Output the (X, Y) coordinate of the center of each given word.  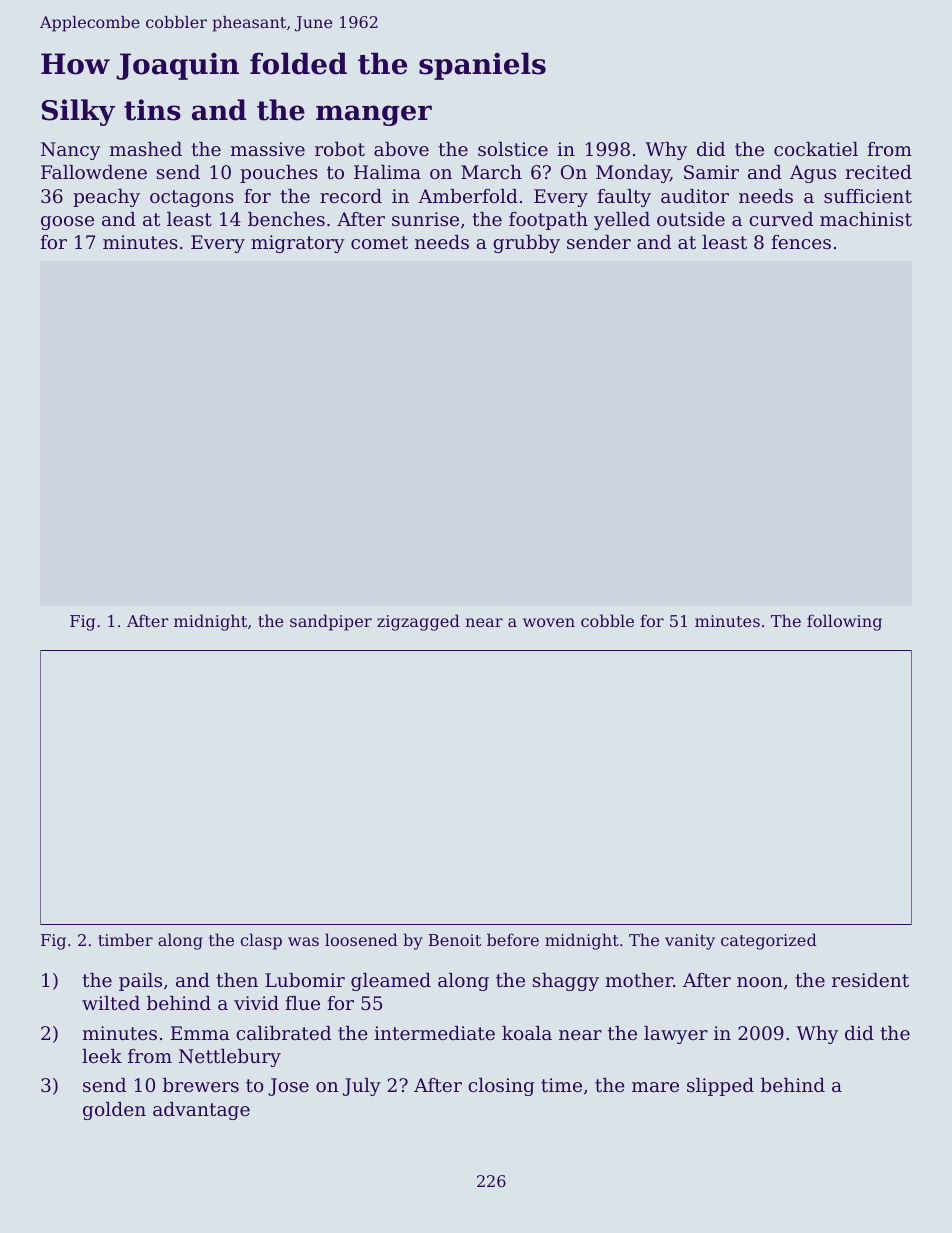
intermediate (434, 1033)
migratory (298, 244)
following (844, 622)
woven (549, 622)
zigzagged (418, 622)
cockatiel (816, 149)
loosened (361, 939)
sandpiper (331, 622)
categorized (769, 941)
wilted (111, 1003)
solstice (513, 149)
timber (125, 939)
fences (801, 242)
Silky (78, 112)
